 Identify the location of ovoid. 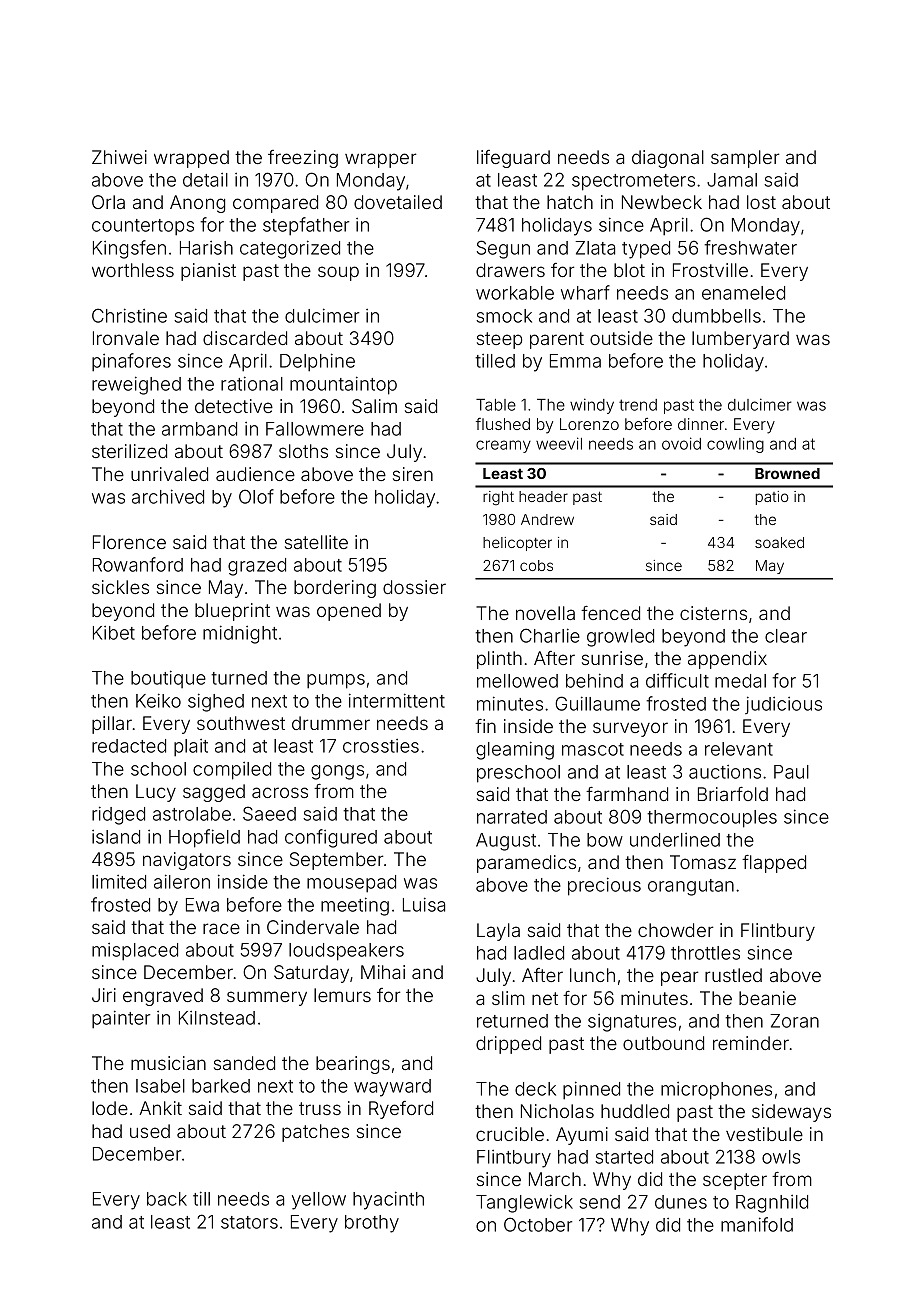
(681, 443).
